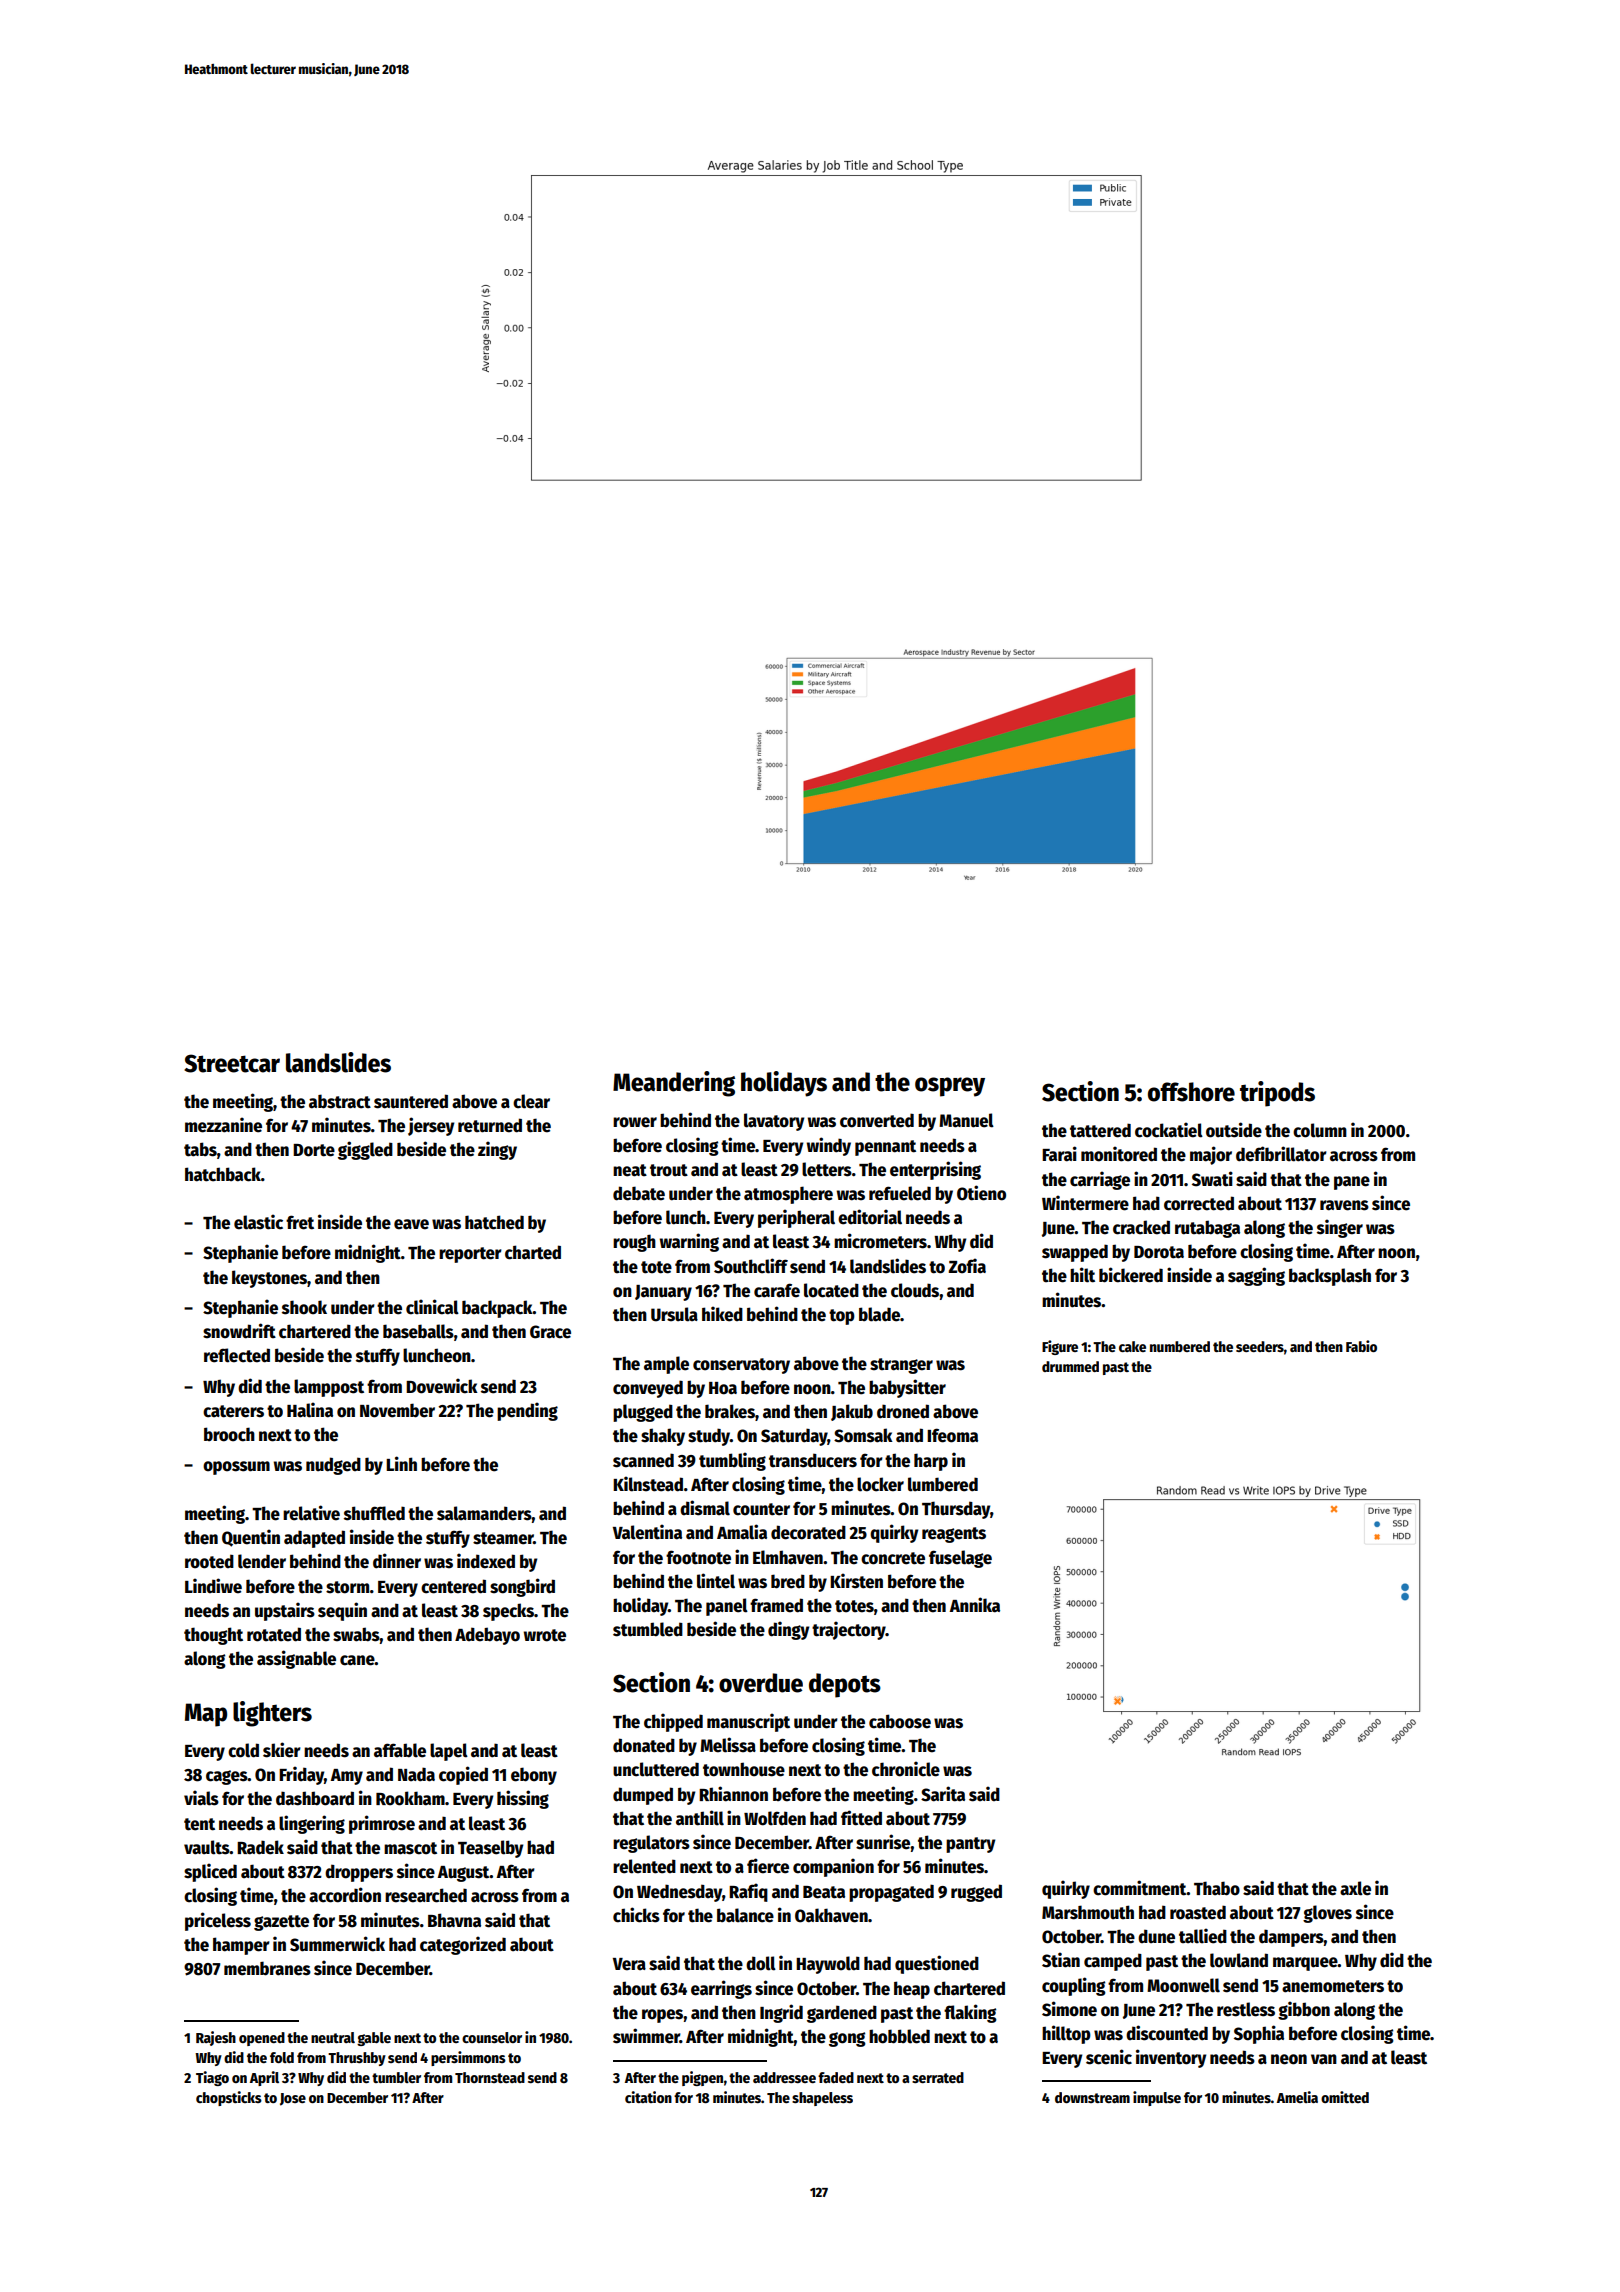  I want to click on Annika, so click(974, 1605).
